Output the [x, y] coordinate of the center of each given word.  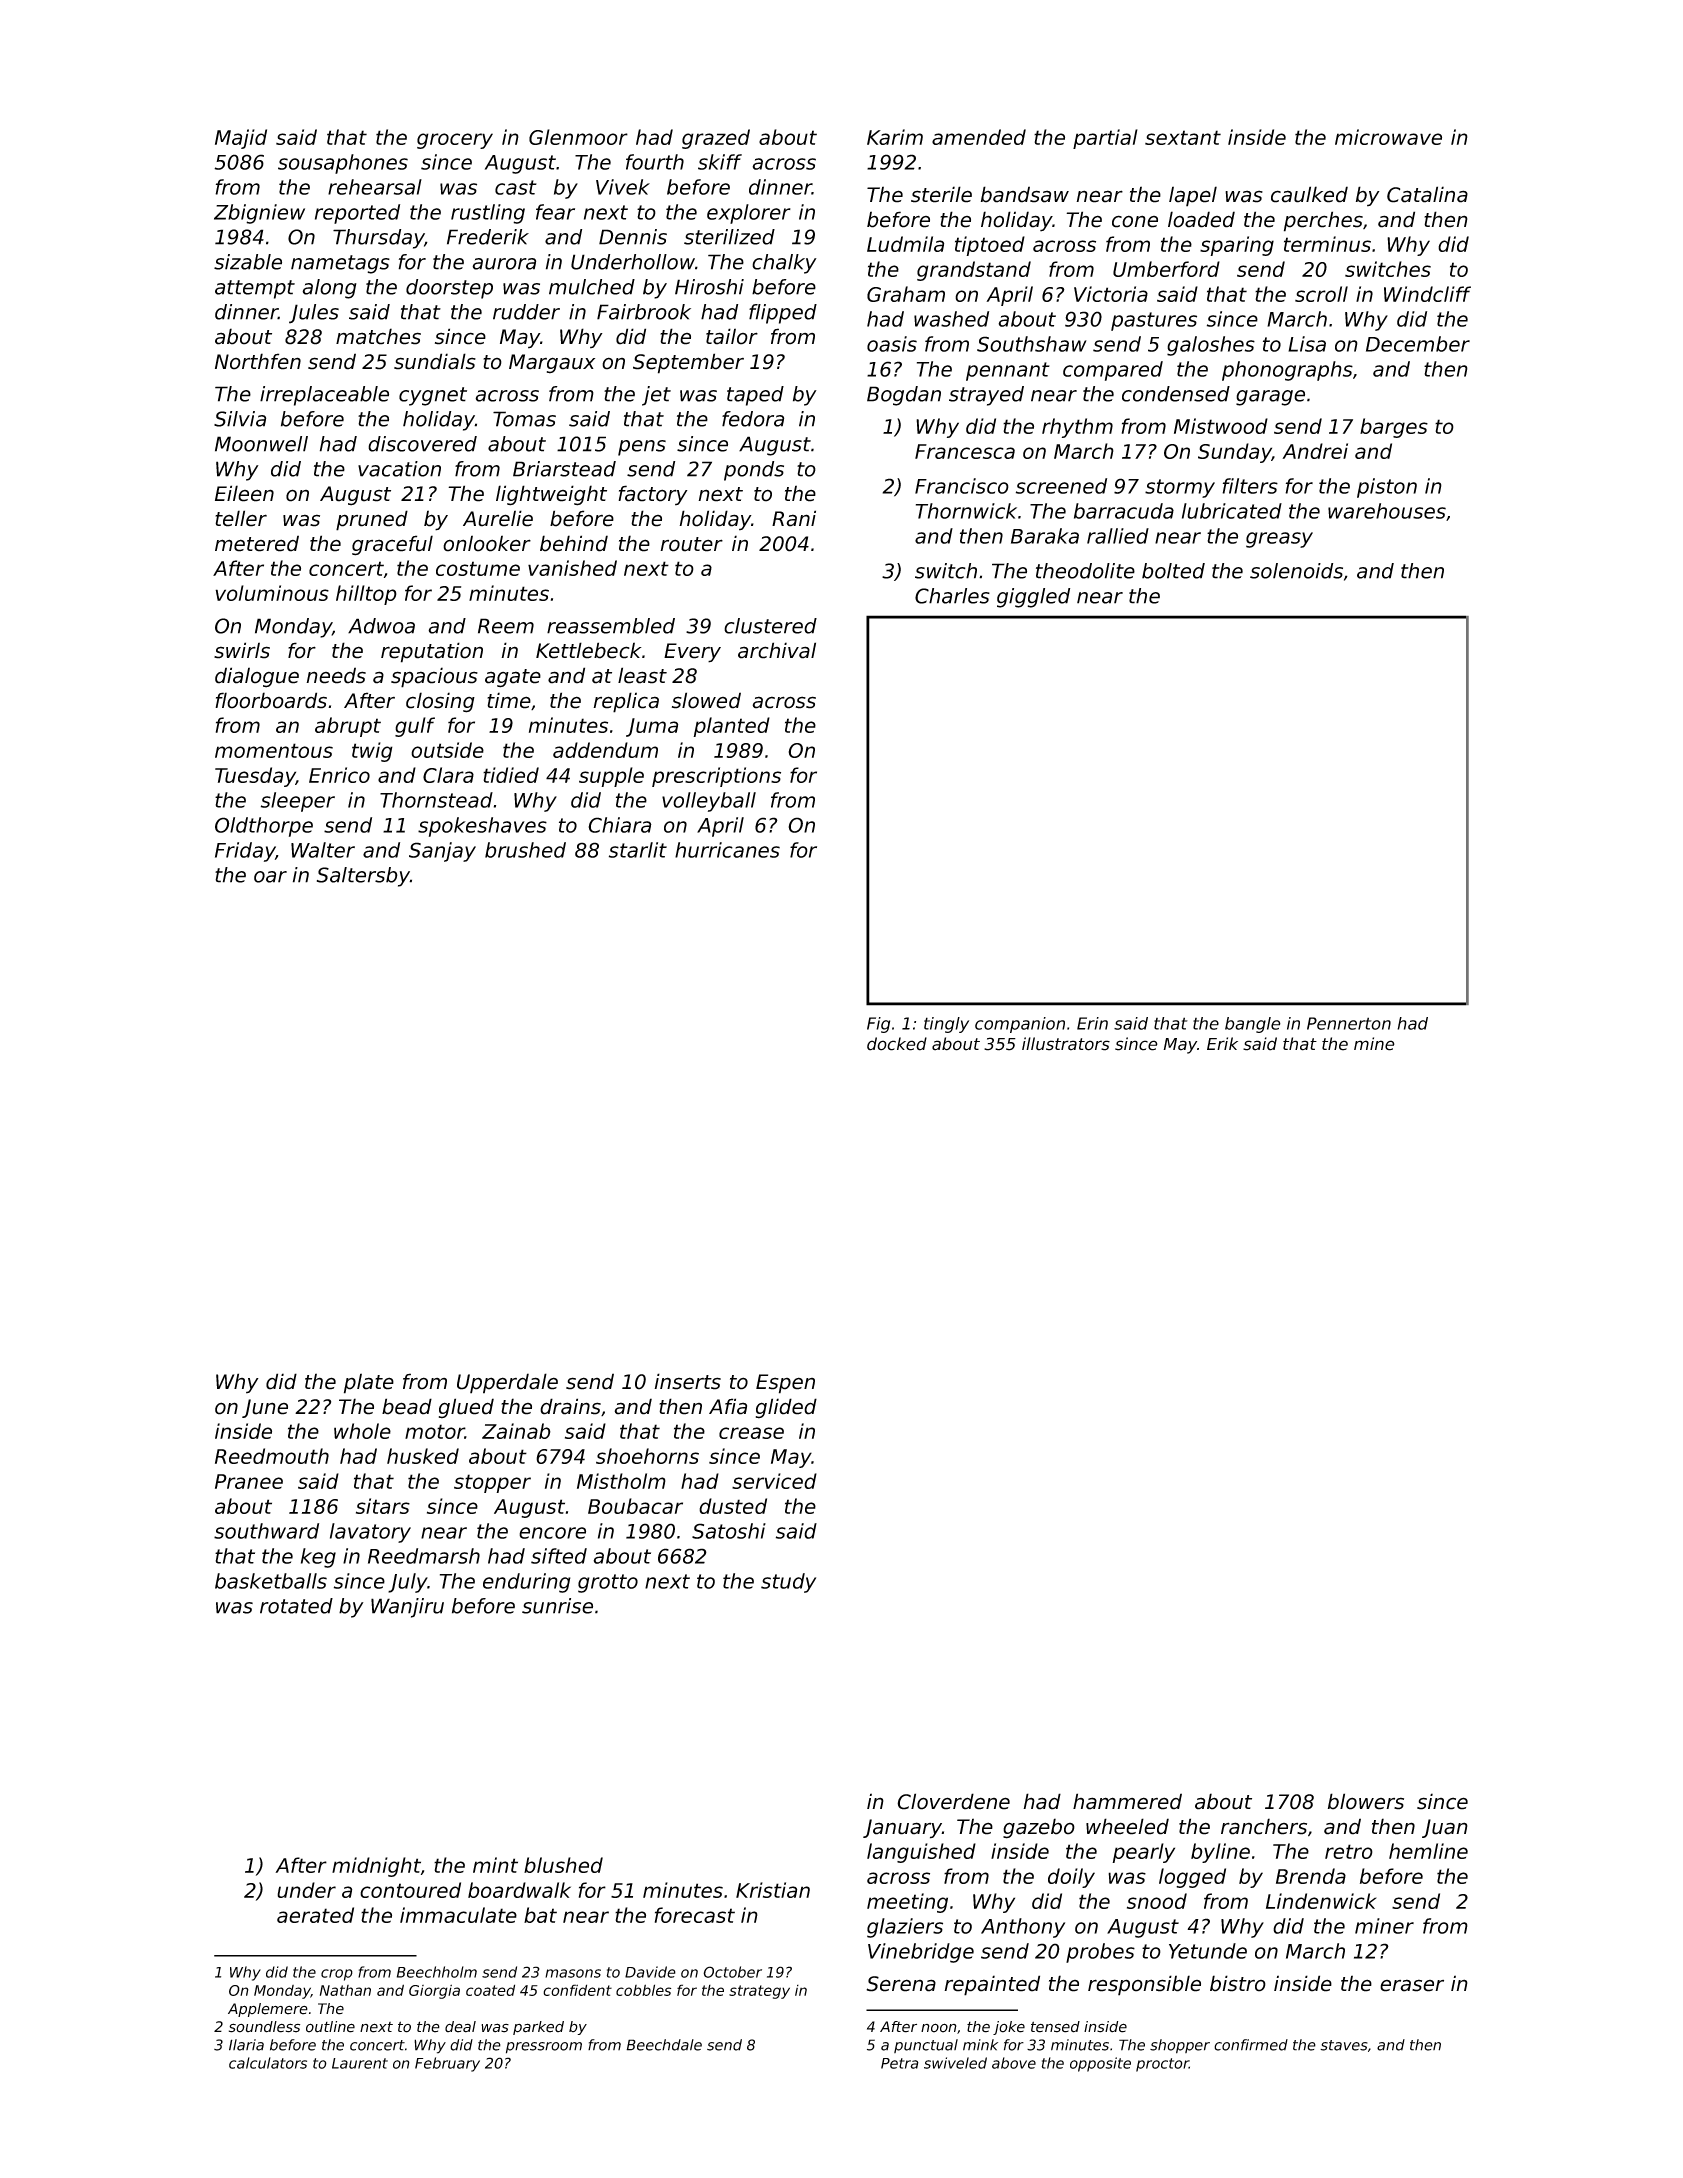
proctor [1162, 2065]
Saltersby [363, 877]
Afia [728, 1406]
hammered [1127, 1801]
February [447, 2064]
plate [369, 1383]
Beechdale [664, 2045]
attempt [255, 289]
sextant [1183, 137]
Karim [895, 137]
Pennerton [1349, 1023]
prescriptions [716, 777]
